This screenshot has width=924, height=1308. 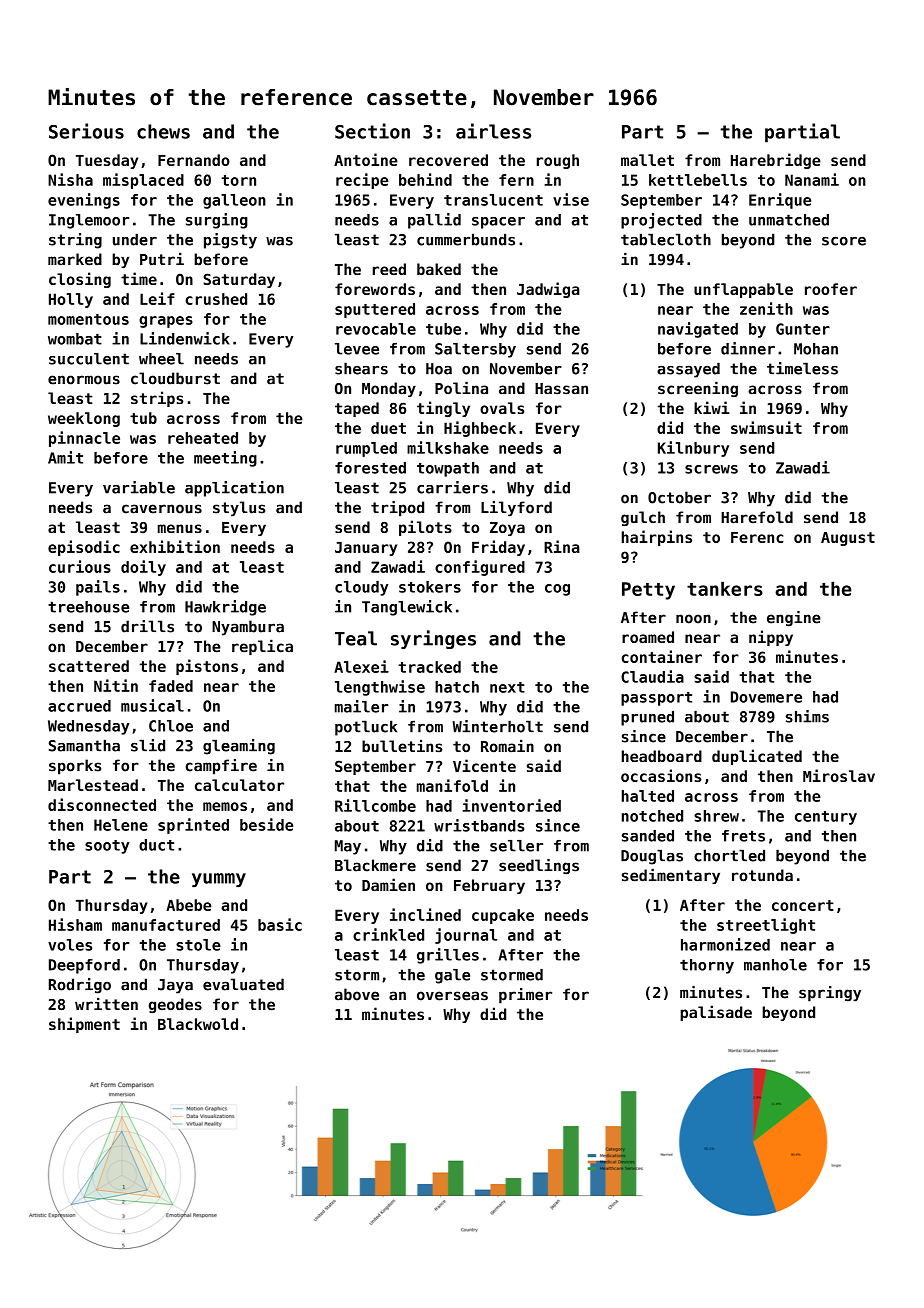 What do you see at coordinates (493, 131) in the screenshot?
I see `airless` at bounding box center [493, 131].
